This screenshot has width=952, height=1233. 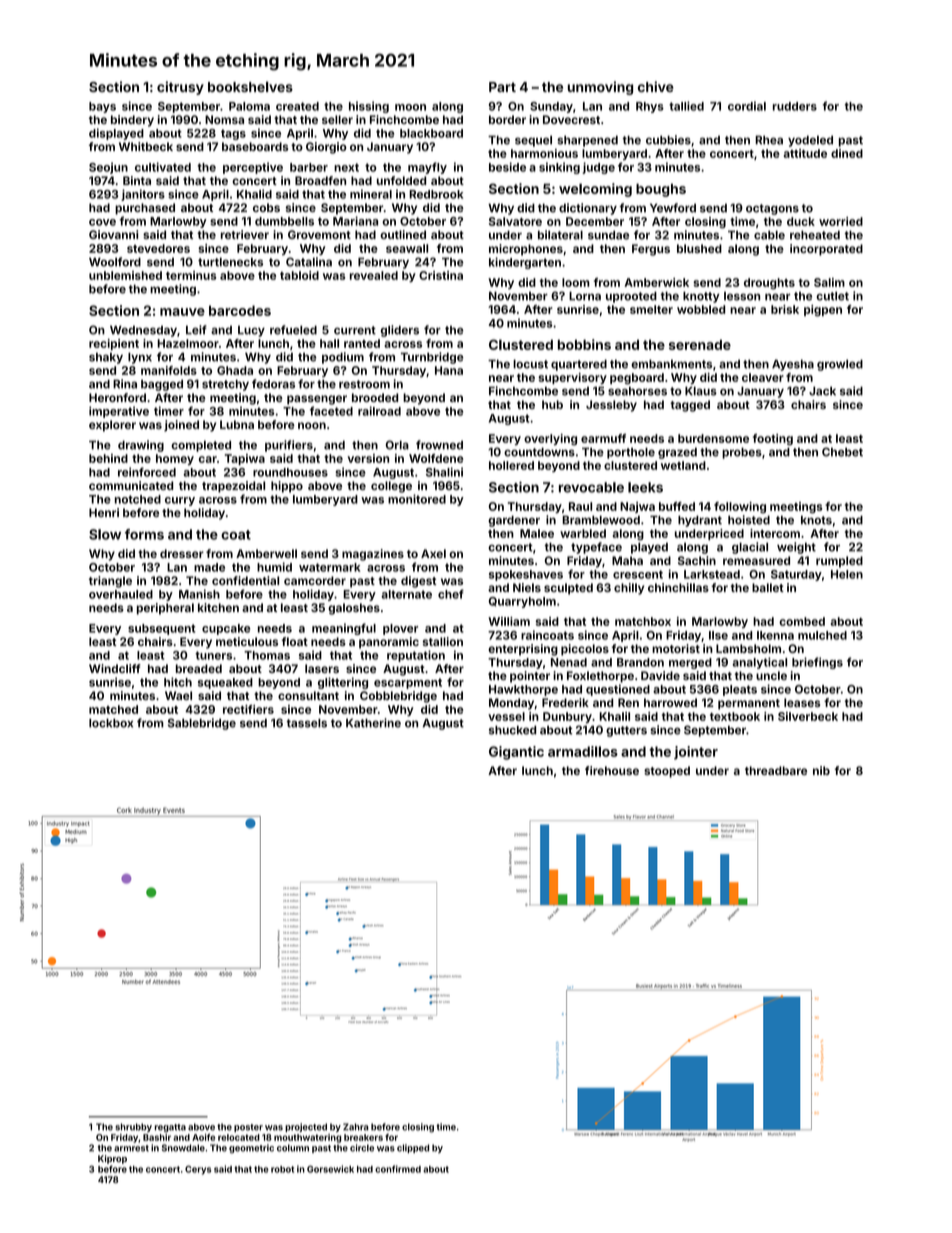 I want to click on shrubby, so click(x=133, y=1127).
